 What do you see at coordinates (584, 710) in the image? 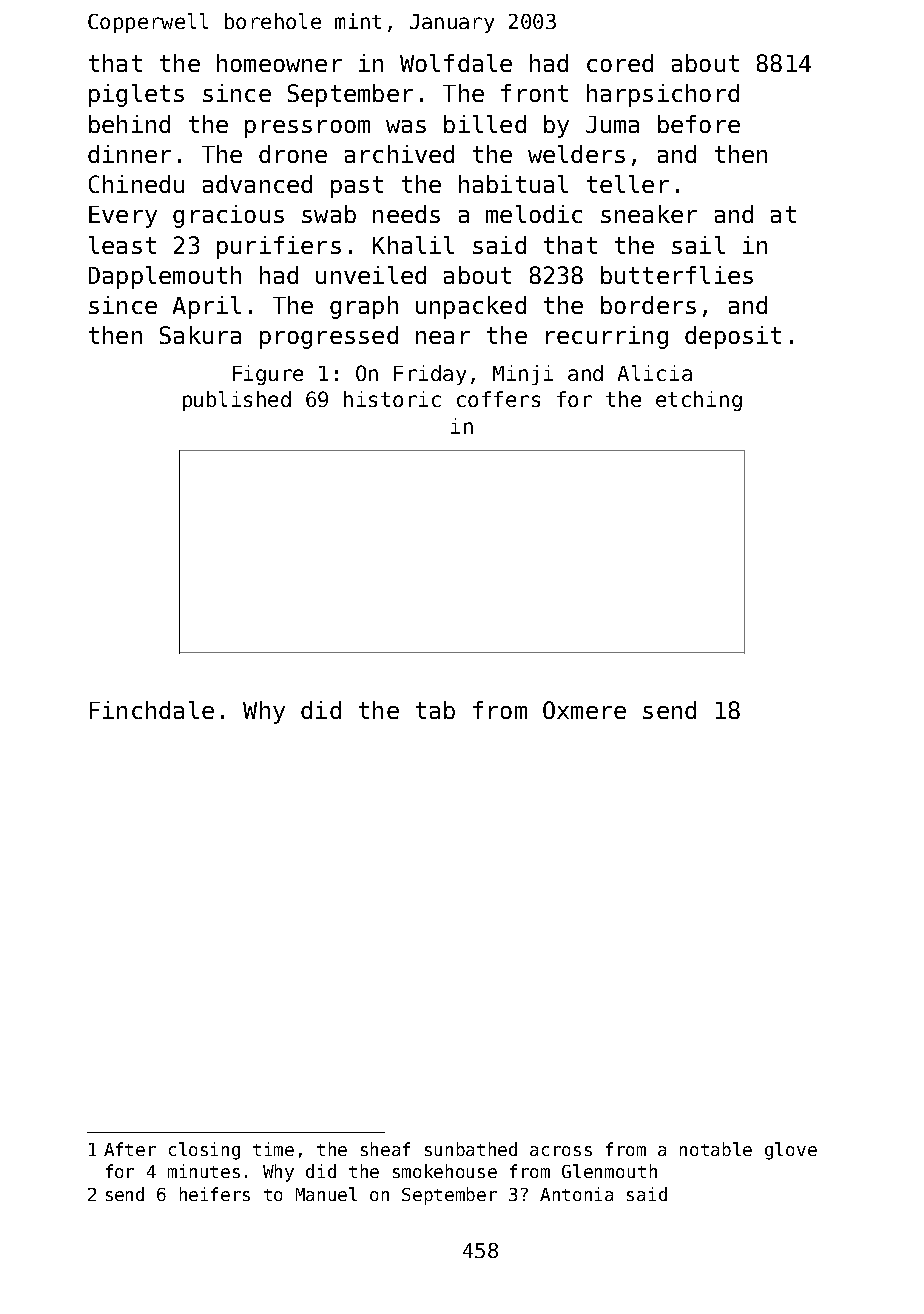
I see `Oxmere` at bounding box center [584, 710].
